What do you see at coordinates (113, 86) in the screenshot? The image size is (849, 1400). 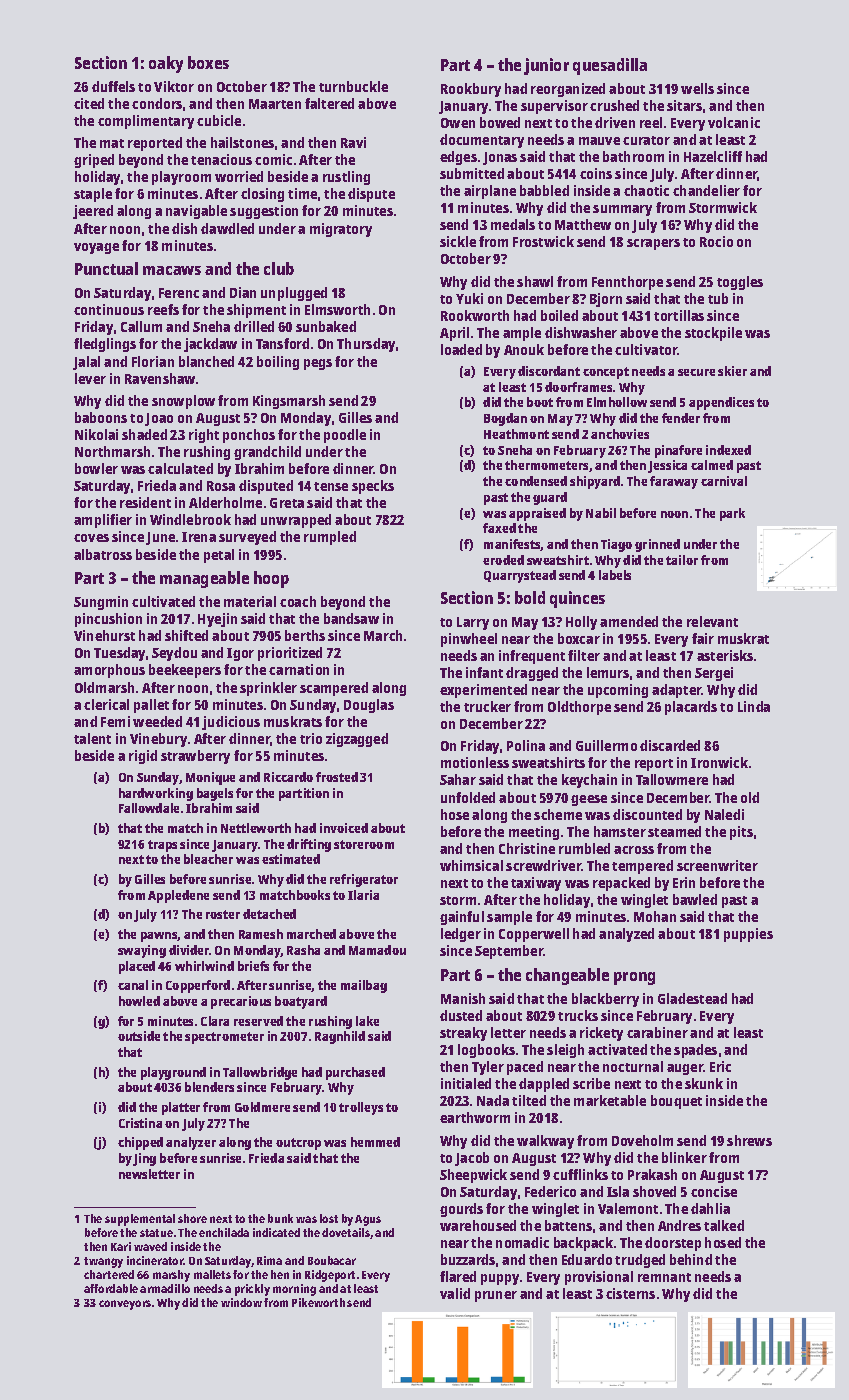 I see `duffels` at bounding box center [113, 86].
